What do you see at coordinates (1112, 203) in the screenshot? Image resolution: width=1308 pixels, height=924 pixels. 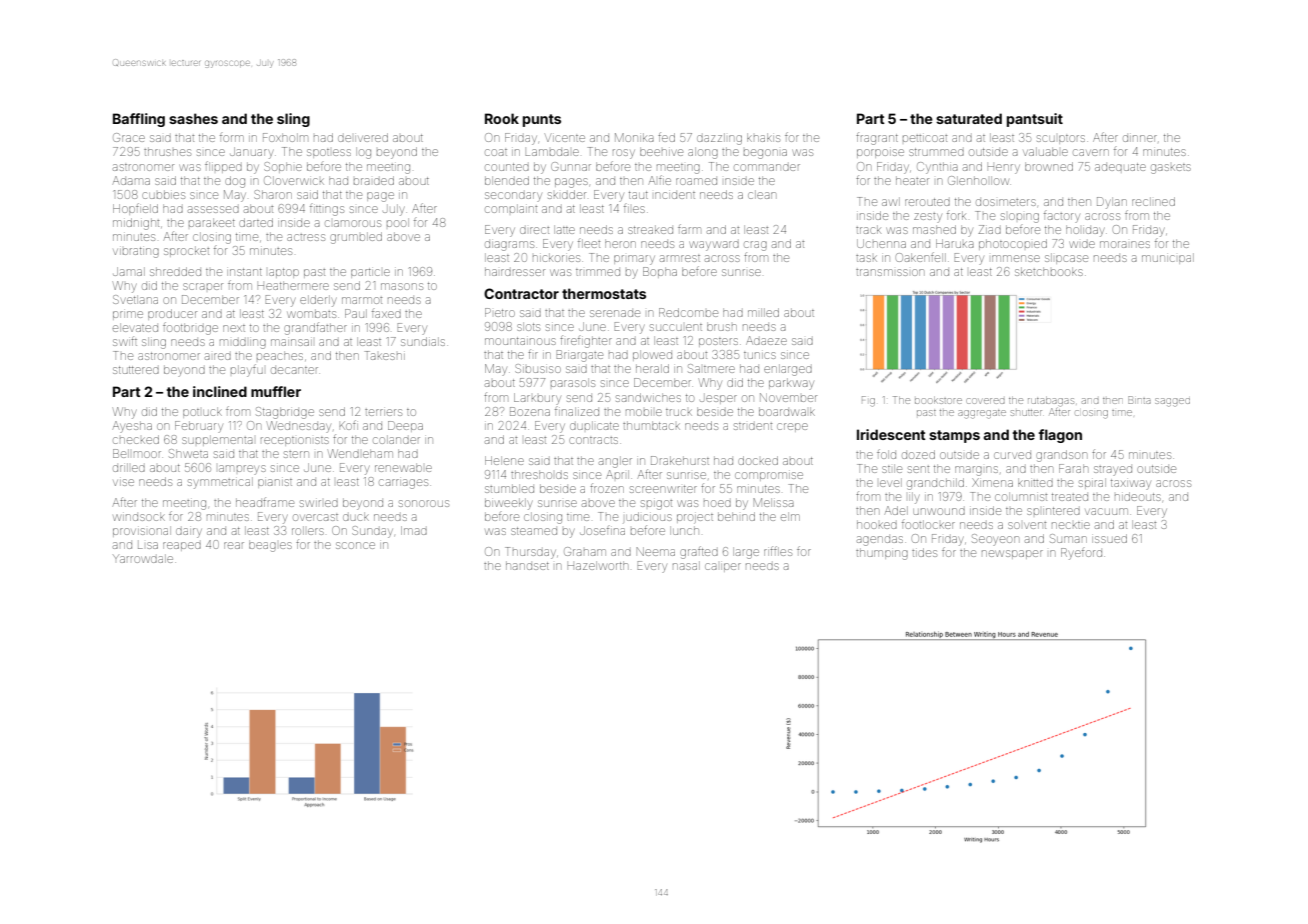 I see `Dylan` at bounding box center [1112, 203].
